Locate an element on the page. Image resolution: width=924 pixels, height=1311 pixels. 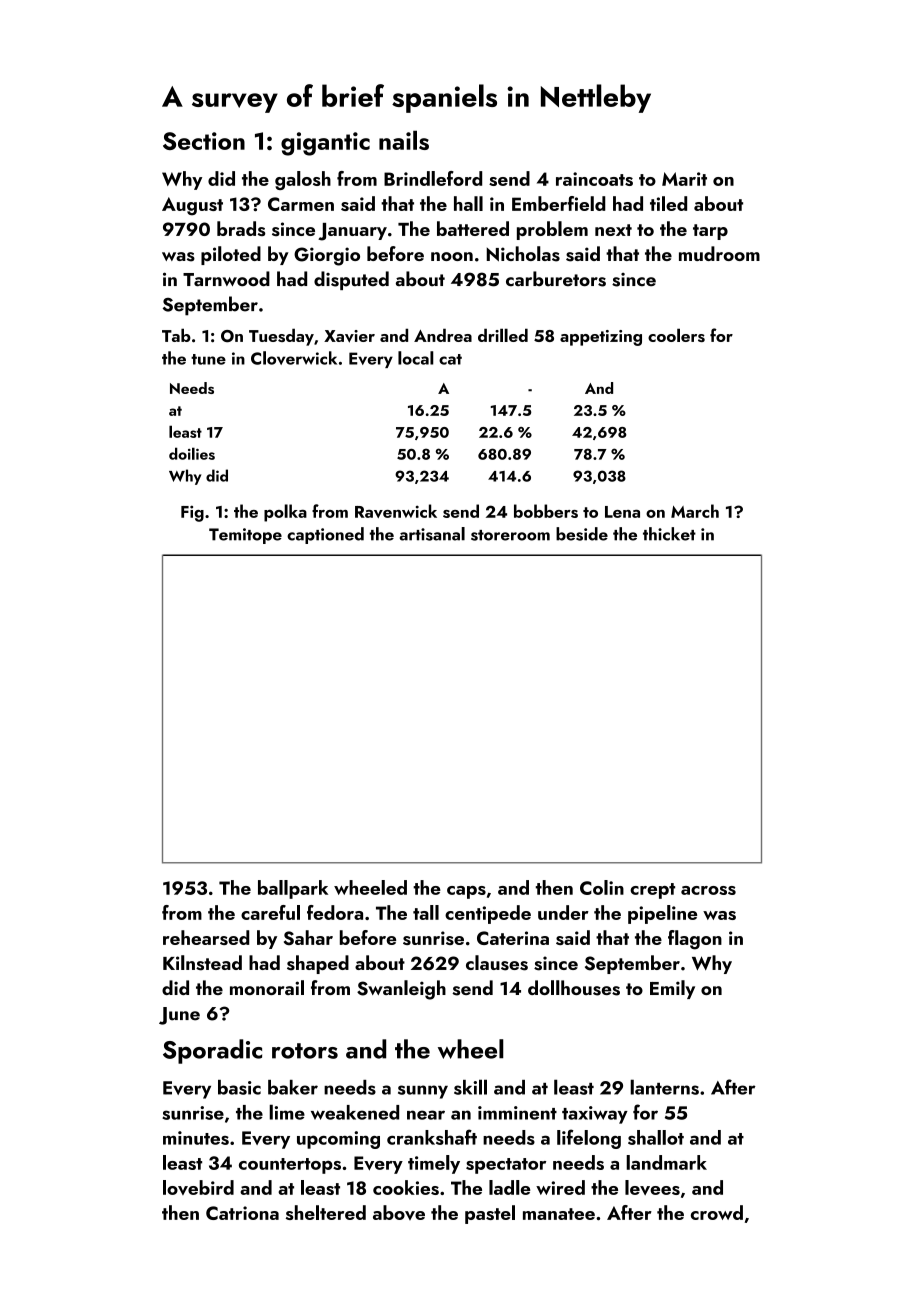
nails is located at coordinates (404, 140).
